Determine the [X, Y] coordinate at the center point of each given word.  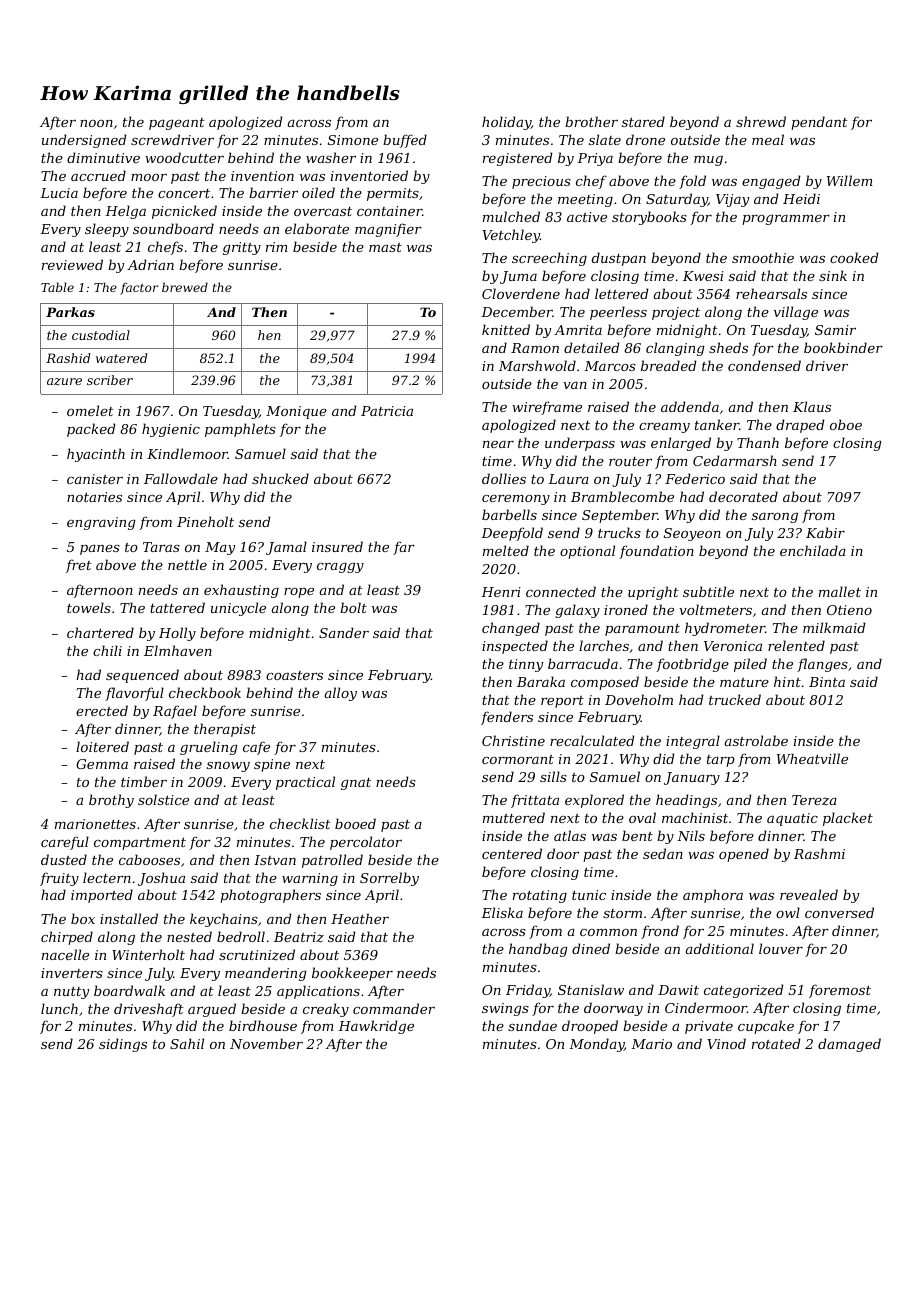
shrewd [761, 121]
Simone [353, 140]
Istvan [275, 860]
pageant [177, 124]
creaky [326, 1010]
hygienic [171, 430]
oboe [846, 424]
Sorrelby [389, 879]
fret [79, 566]
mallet [840, 591]
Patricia [387, 411]
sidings [123, 1045]
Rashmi [819, 853]
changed [511, 629]
